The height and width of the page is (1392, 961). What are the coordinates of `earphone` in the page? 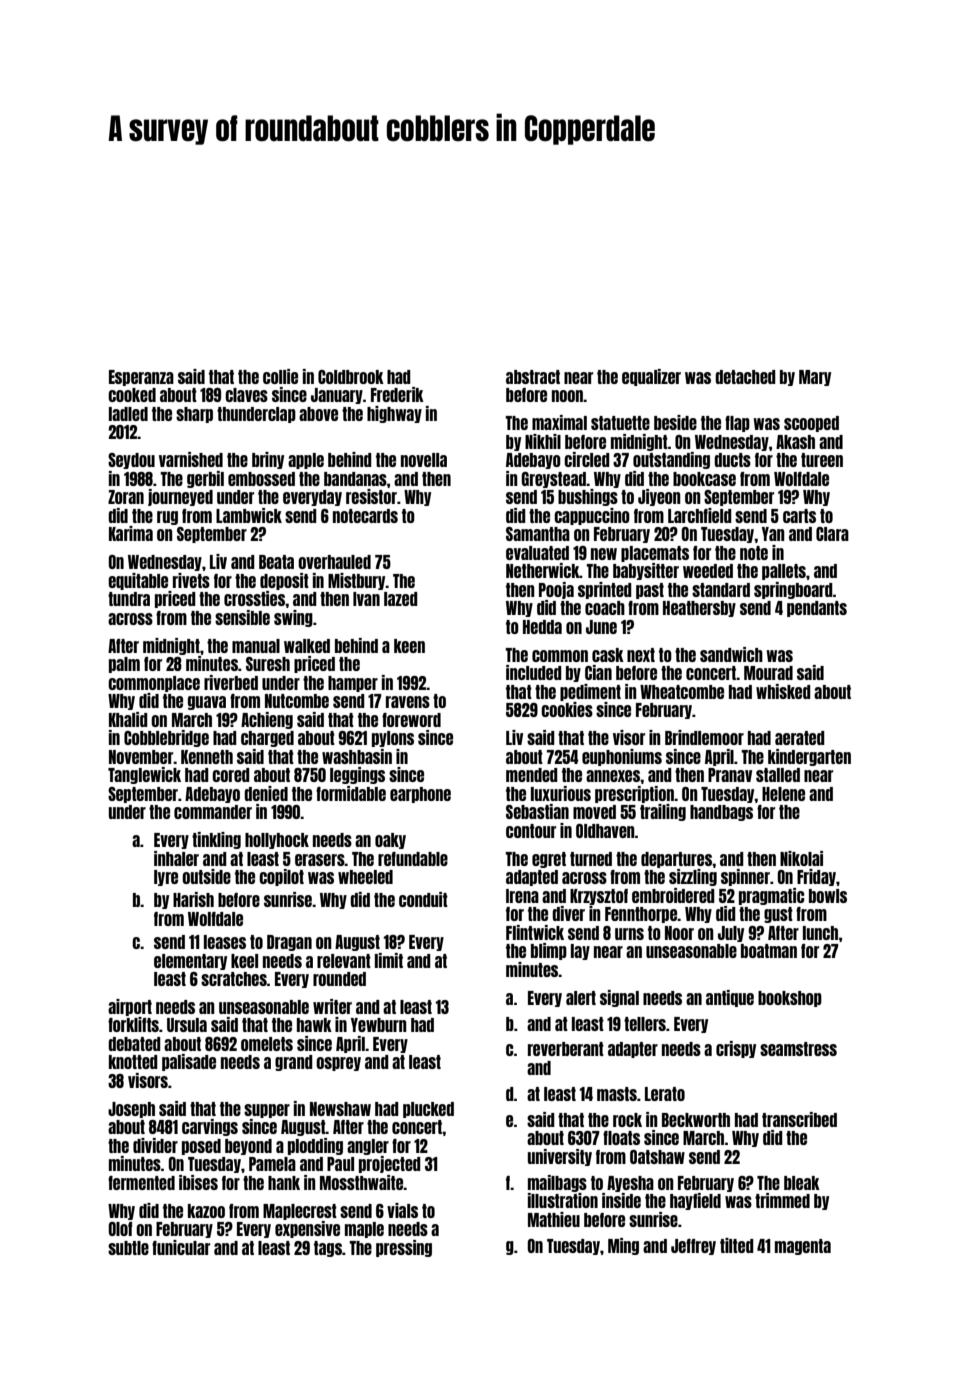 It's located at (420, 795).
